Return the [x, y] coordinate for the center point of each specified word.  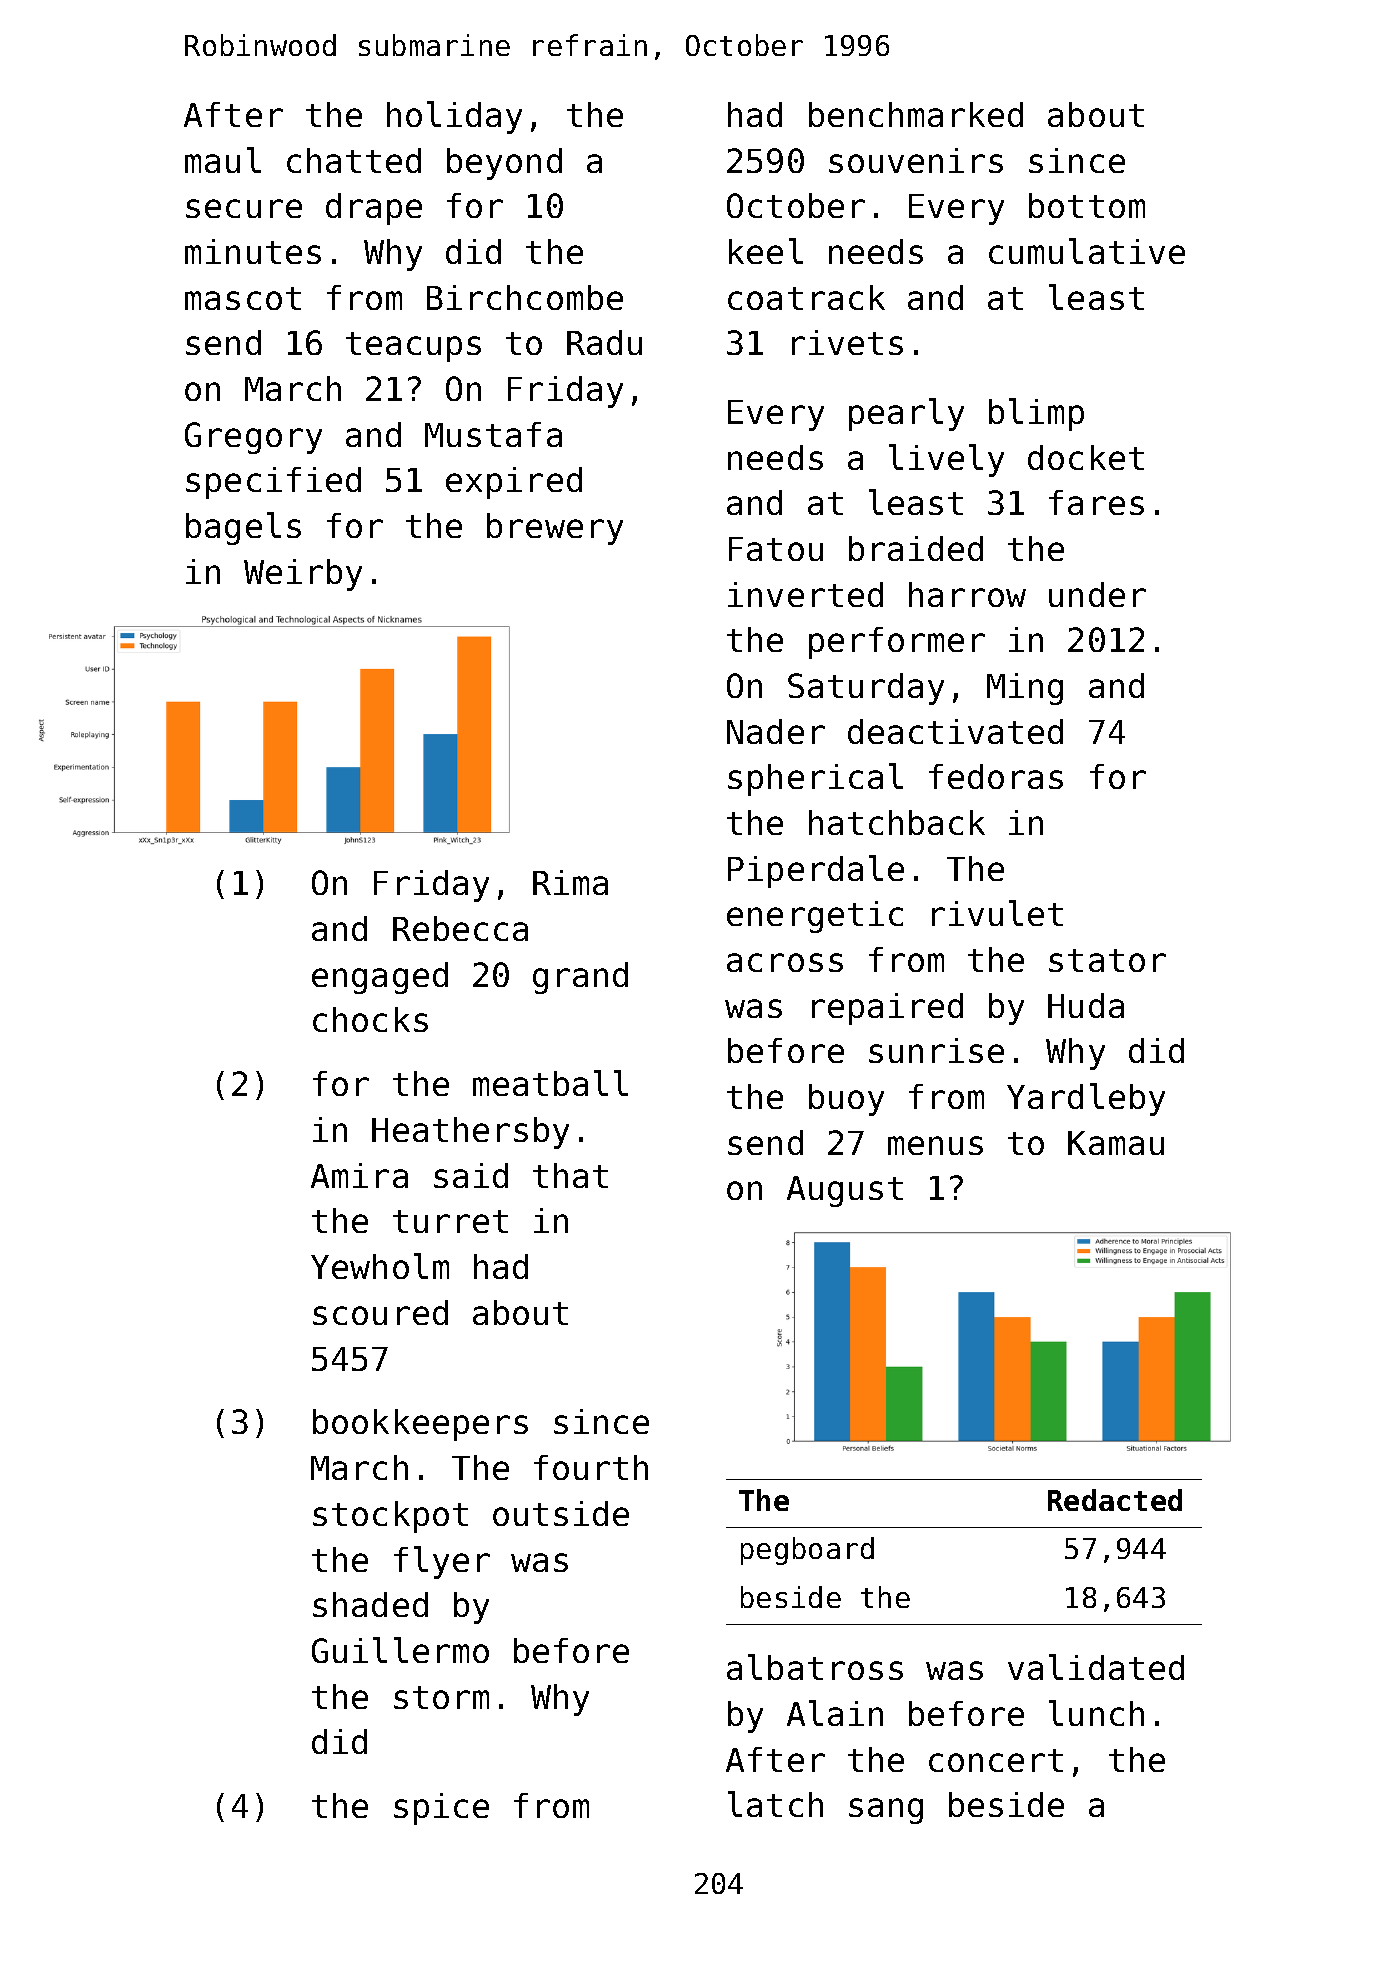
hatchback [897, 822]
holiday [454, 117]
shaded [370, 1604]
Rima [570, 882]
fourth [591, 1467]
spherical [815, 779]
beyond [504, 164]
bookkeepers [420, 1425]
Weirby [303, 575]
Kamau [1116, 1143]
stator [1107, 960]
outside [561, 1513]
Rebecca [460, 928]
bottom [1087, 205]
